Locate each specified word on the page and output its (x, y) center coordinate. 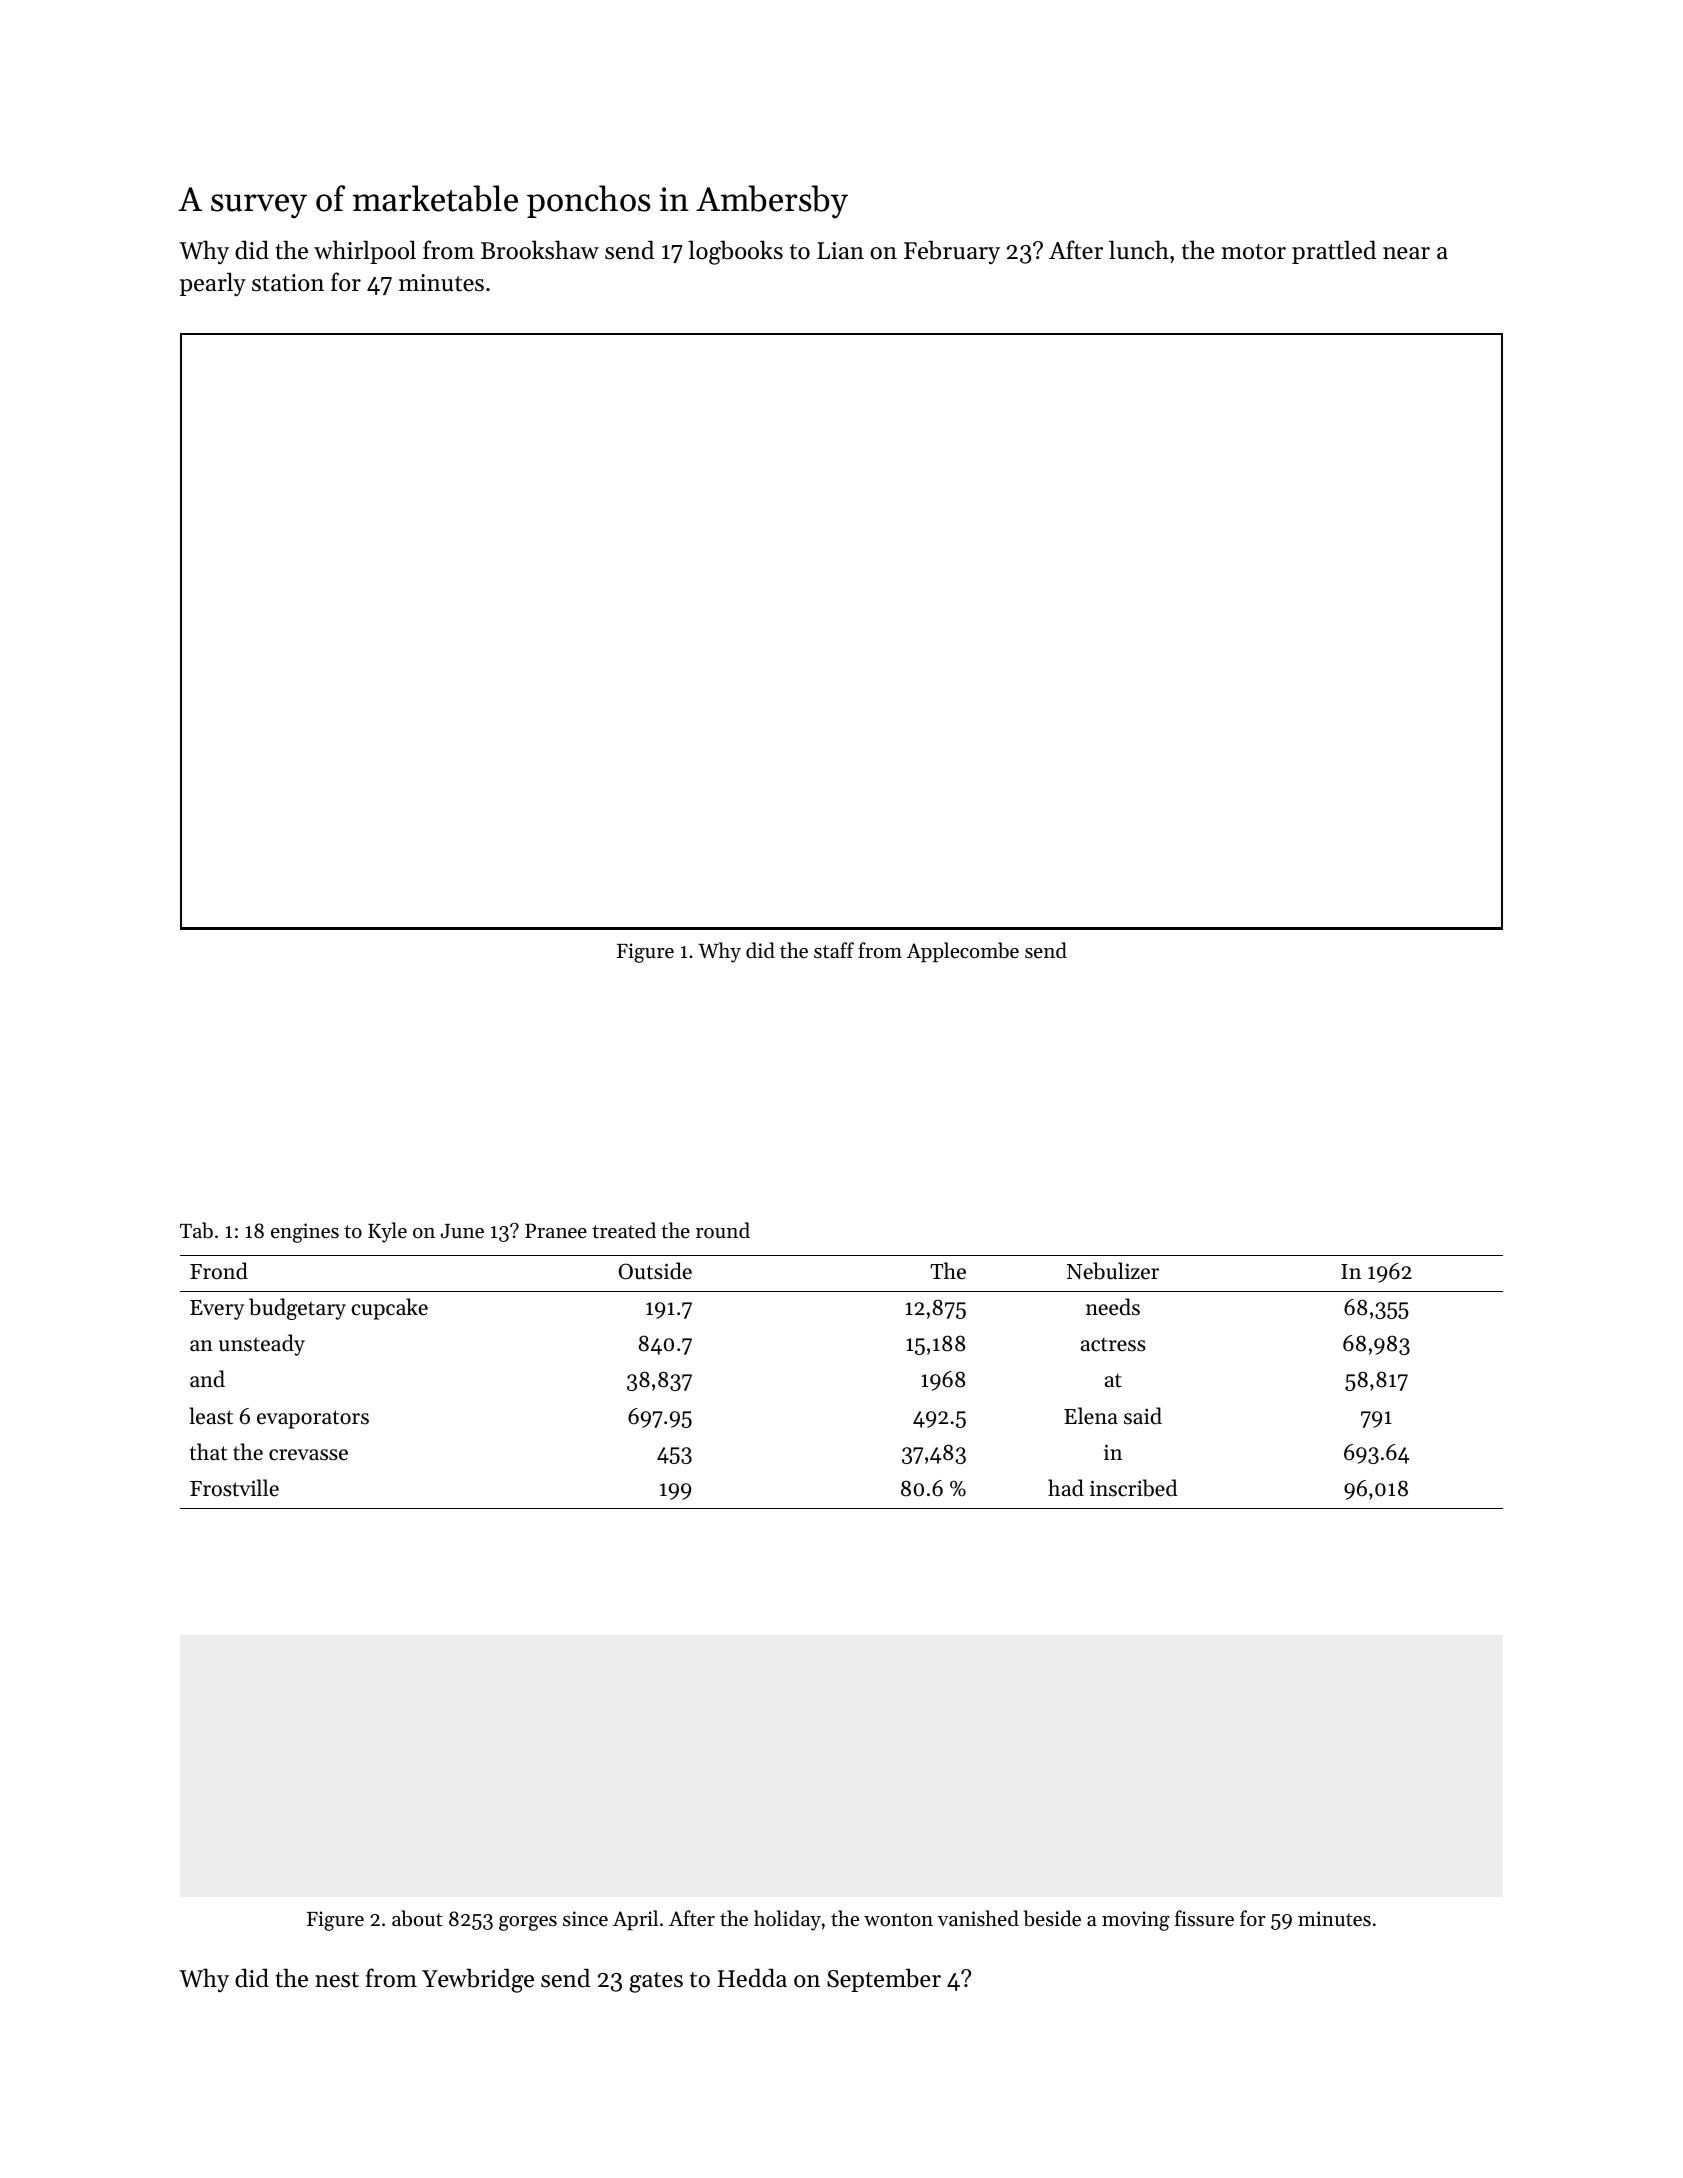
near (1406, 253)
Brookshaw (540, 250)
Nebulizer (1113, 1271)
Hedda (752, 1978)
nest (337, 1980)
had (1066, 1488)
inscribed (1133, 1488)
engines (305, 1233)
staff (834, 950)
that (208, 1452)
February (952, 252)
